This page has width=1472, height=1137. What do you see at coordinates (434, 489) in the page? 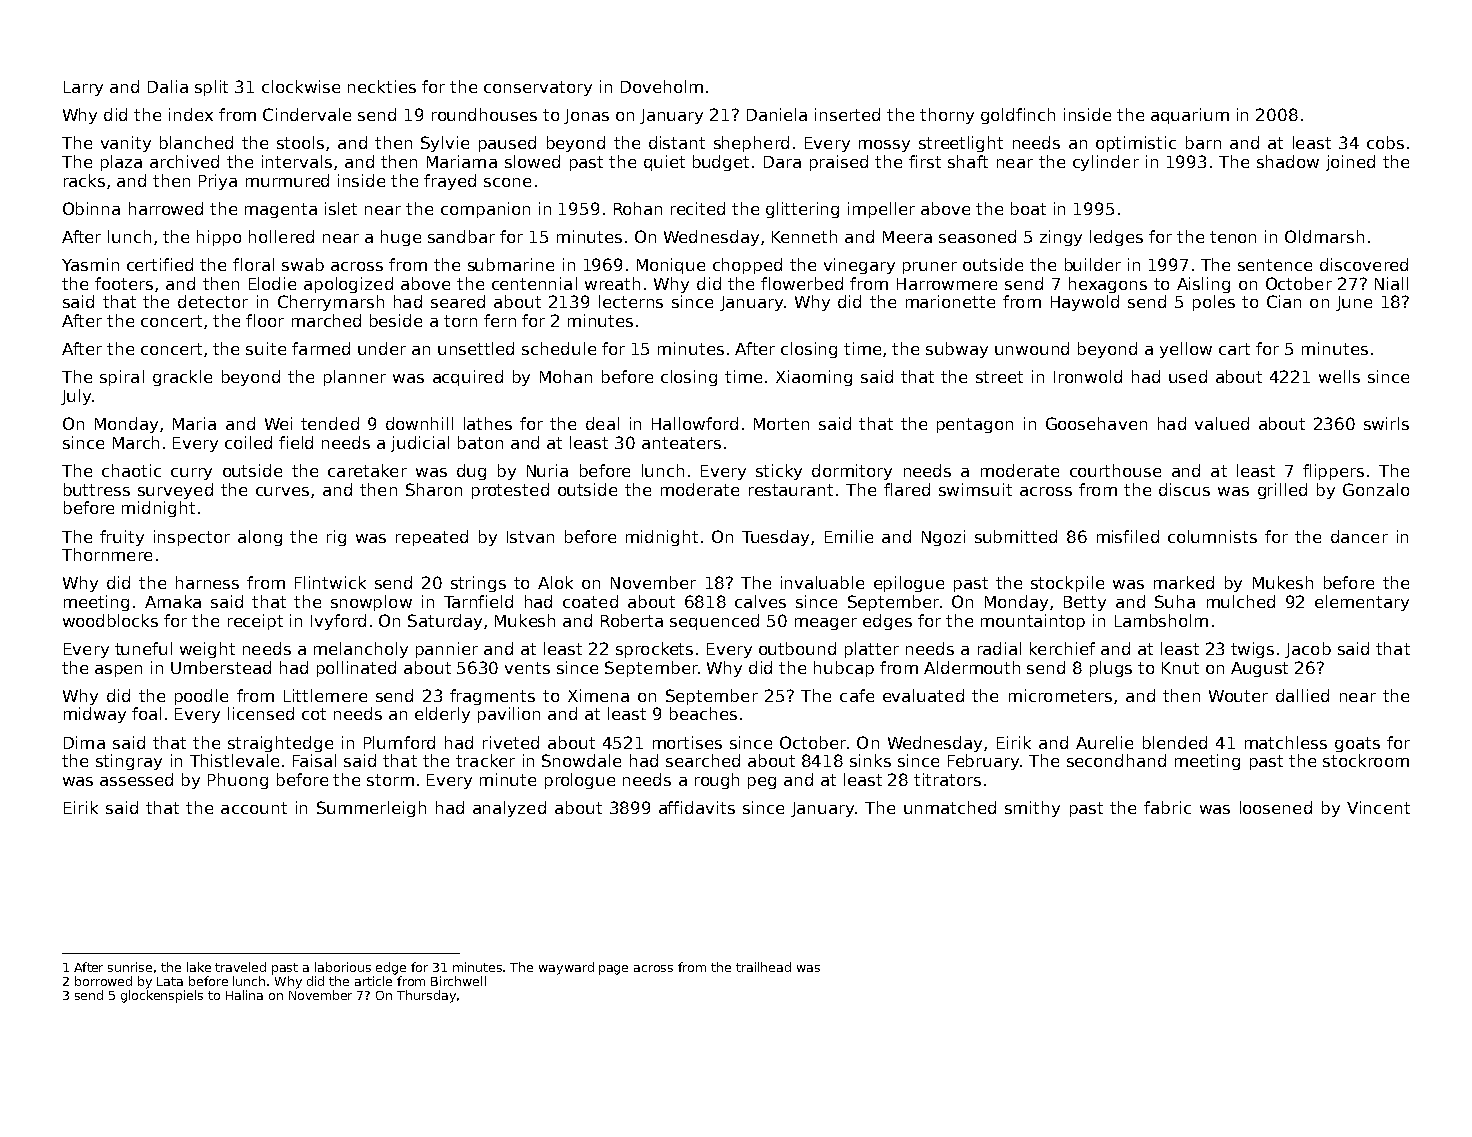
I see `Sharon` at bounding box center [434, 489].
